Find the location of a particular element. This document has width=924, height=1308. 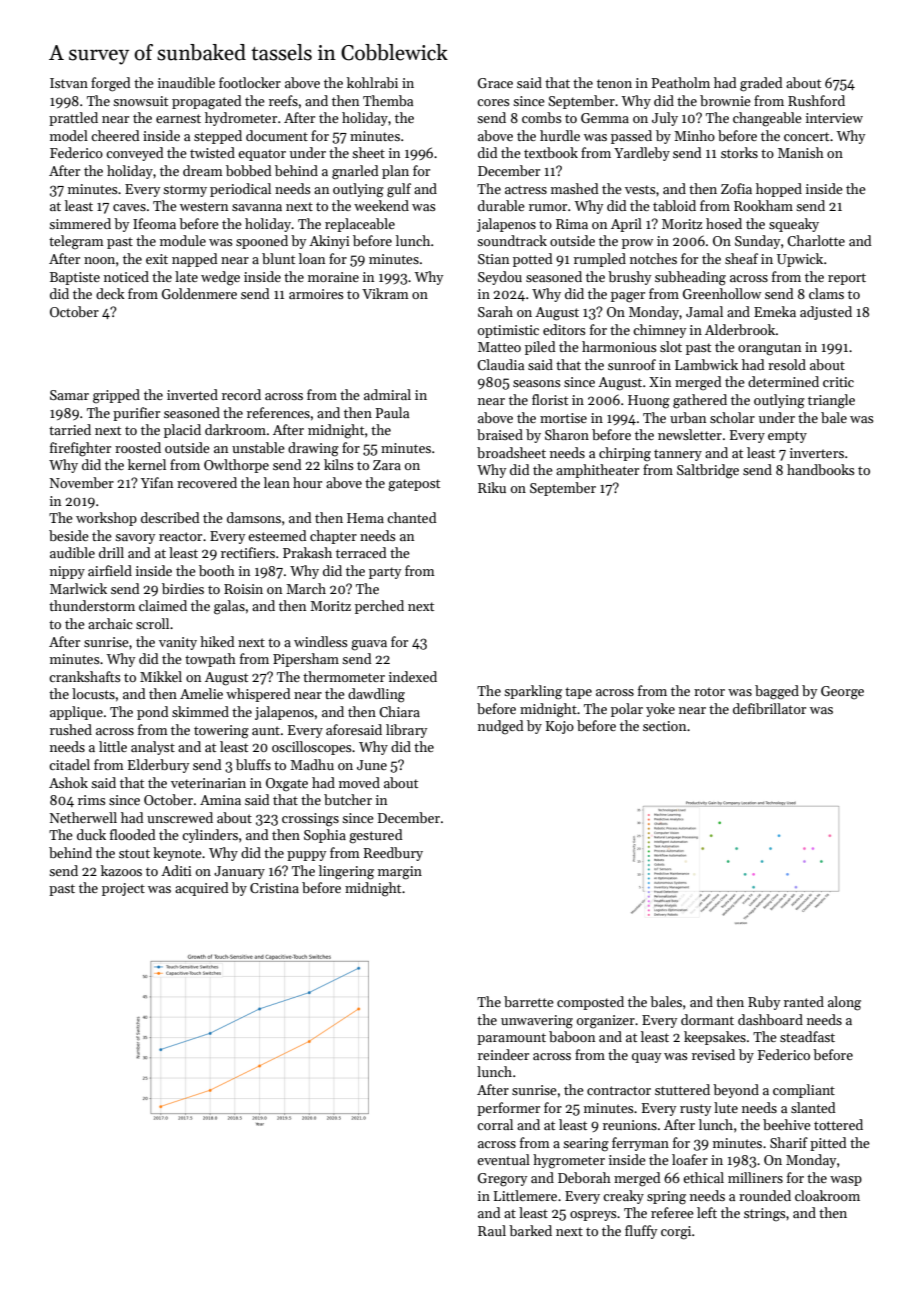

adjusted is located at coordinates (826, 313).
